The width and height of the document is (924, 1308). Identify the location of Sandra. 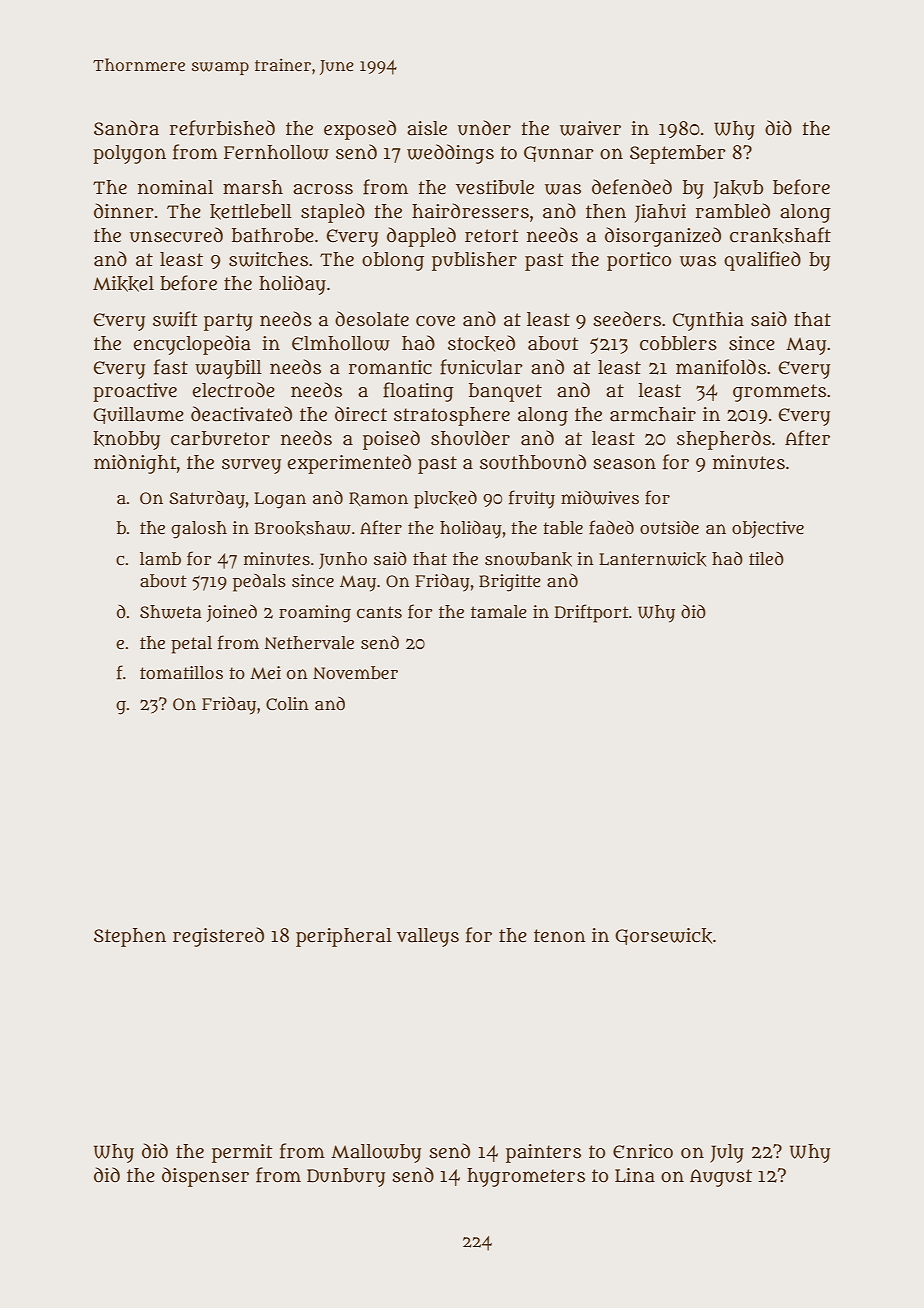
(126, 128).
